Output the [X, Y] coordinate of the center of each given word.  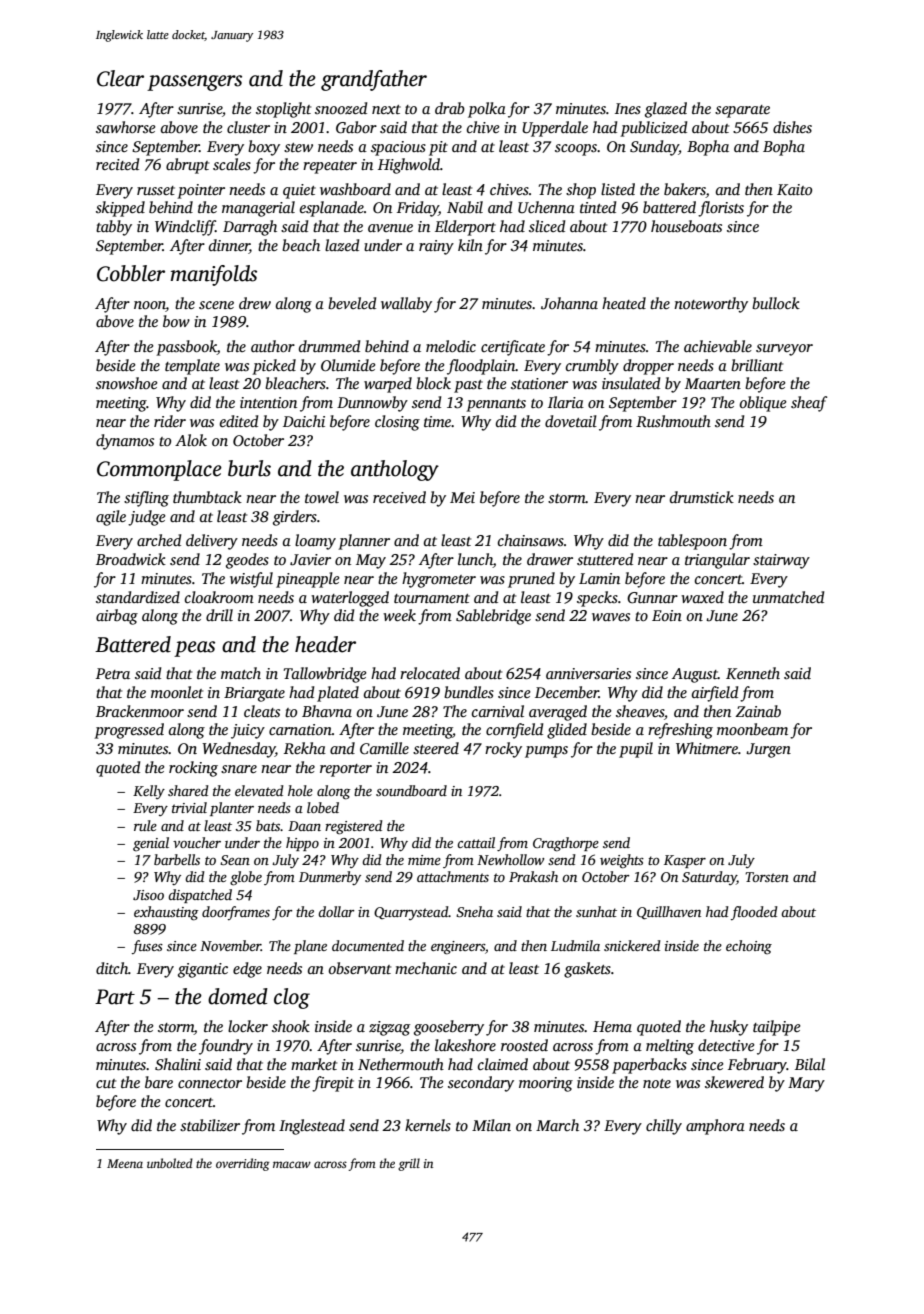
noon [150, 305]
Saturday [709, 878]
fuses [147, 947]
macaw [292, 1164]
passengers [194, 83]
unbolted [170, 1163]
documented [368, 945]
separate [742, 111]
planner [364, 542]
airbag [117, 617]
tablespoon [692, 542]
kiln [470, 245]
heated [624, 303]
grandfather [374, 80]
